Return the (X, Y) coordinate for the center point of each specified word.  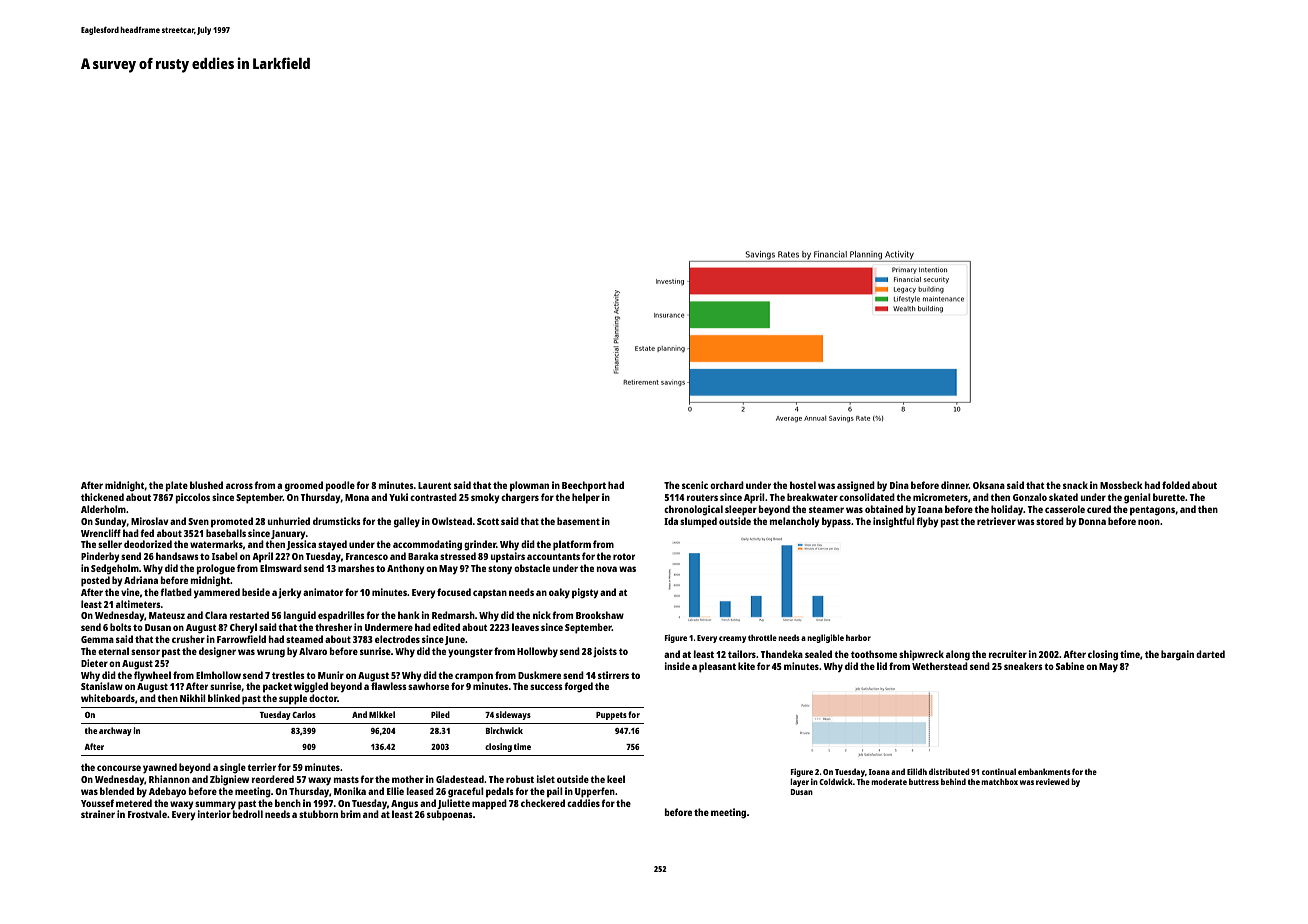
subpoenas (450, 815)
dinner (955, 485)
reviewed (1053, 781)
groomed (304, 486)
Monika (350, 791)
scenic (695, 485)
